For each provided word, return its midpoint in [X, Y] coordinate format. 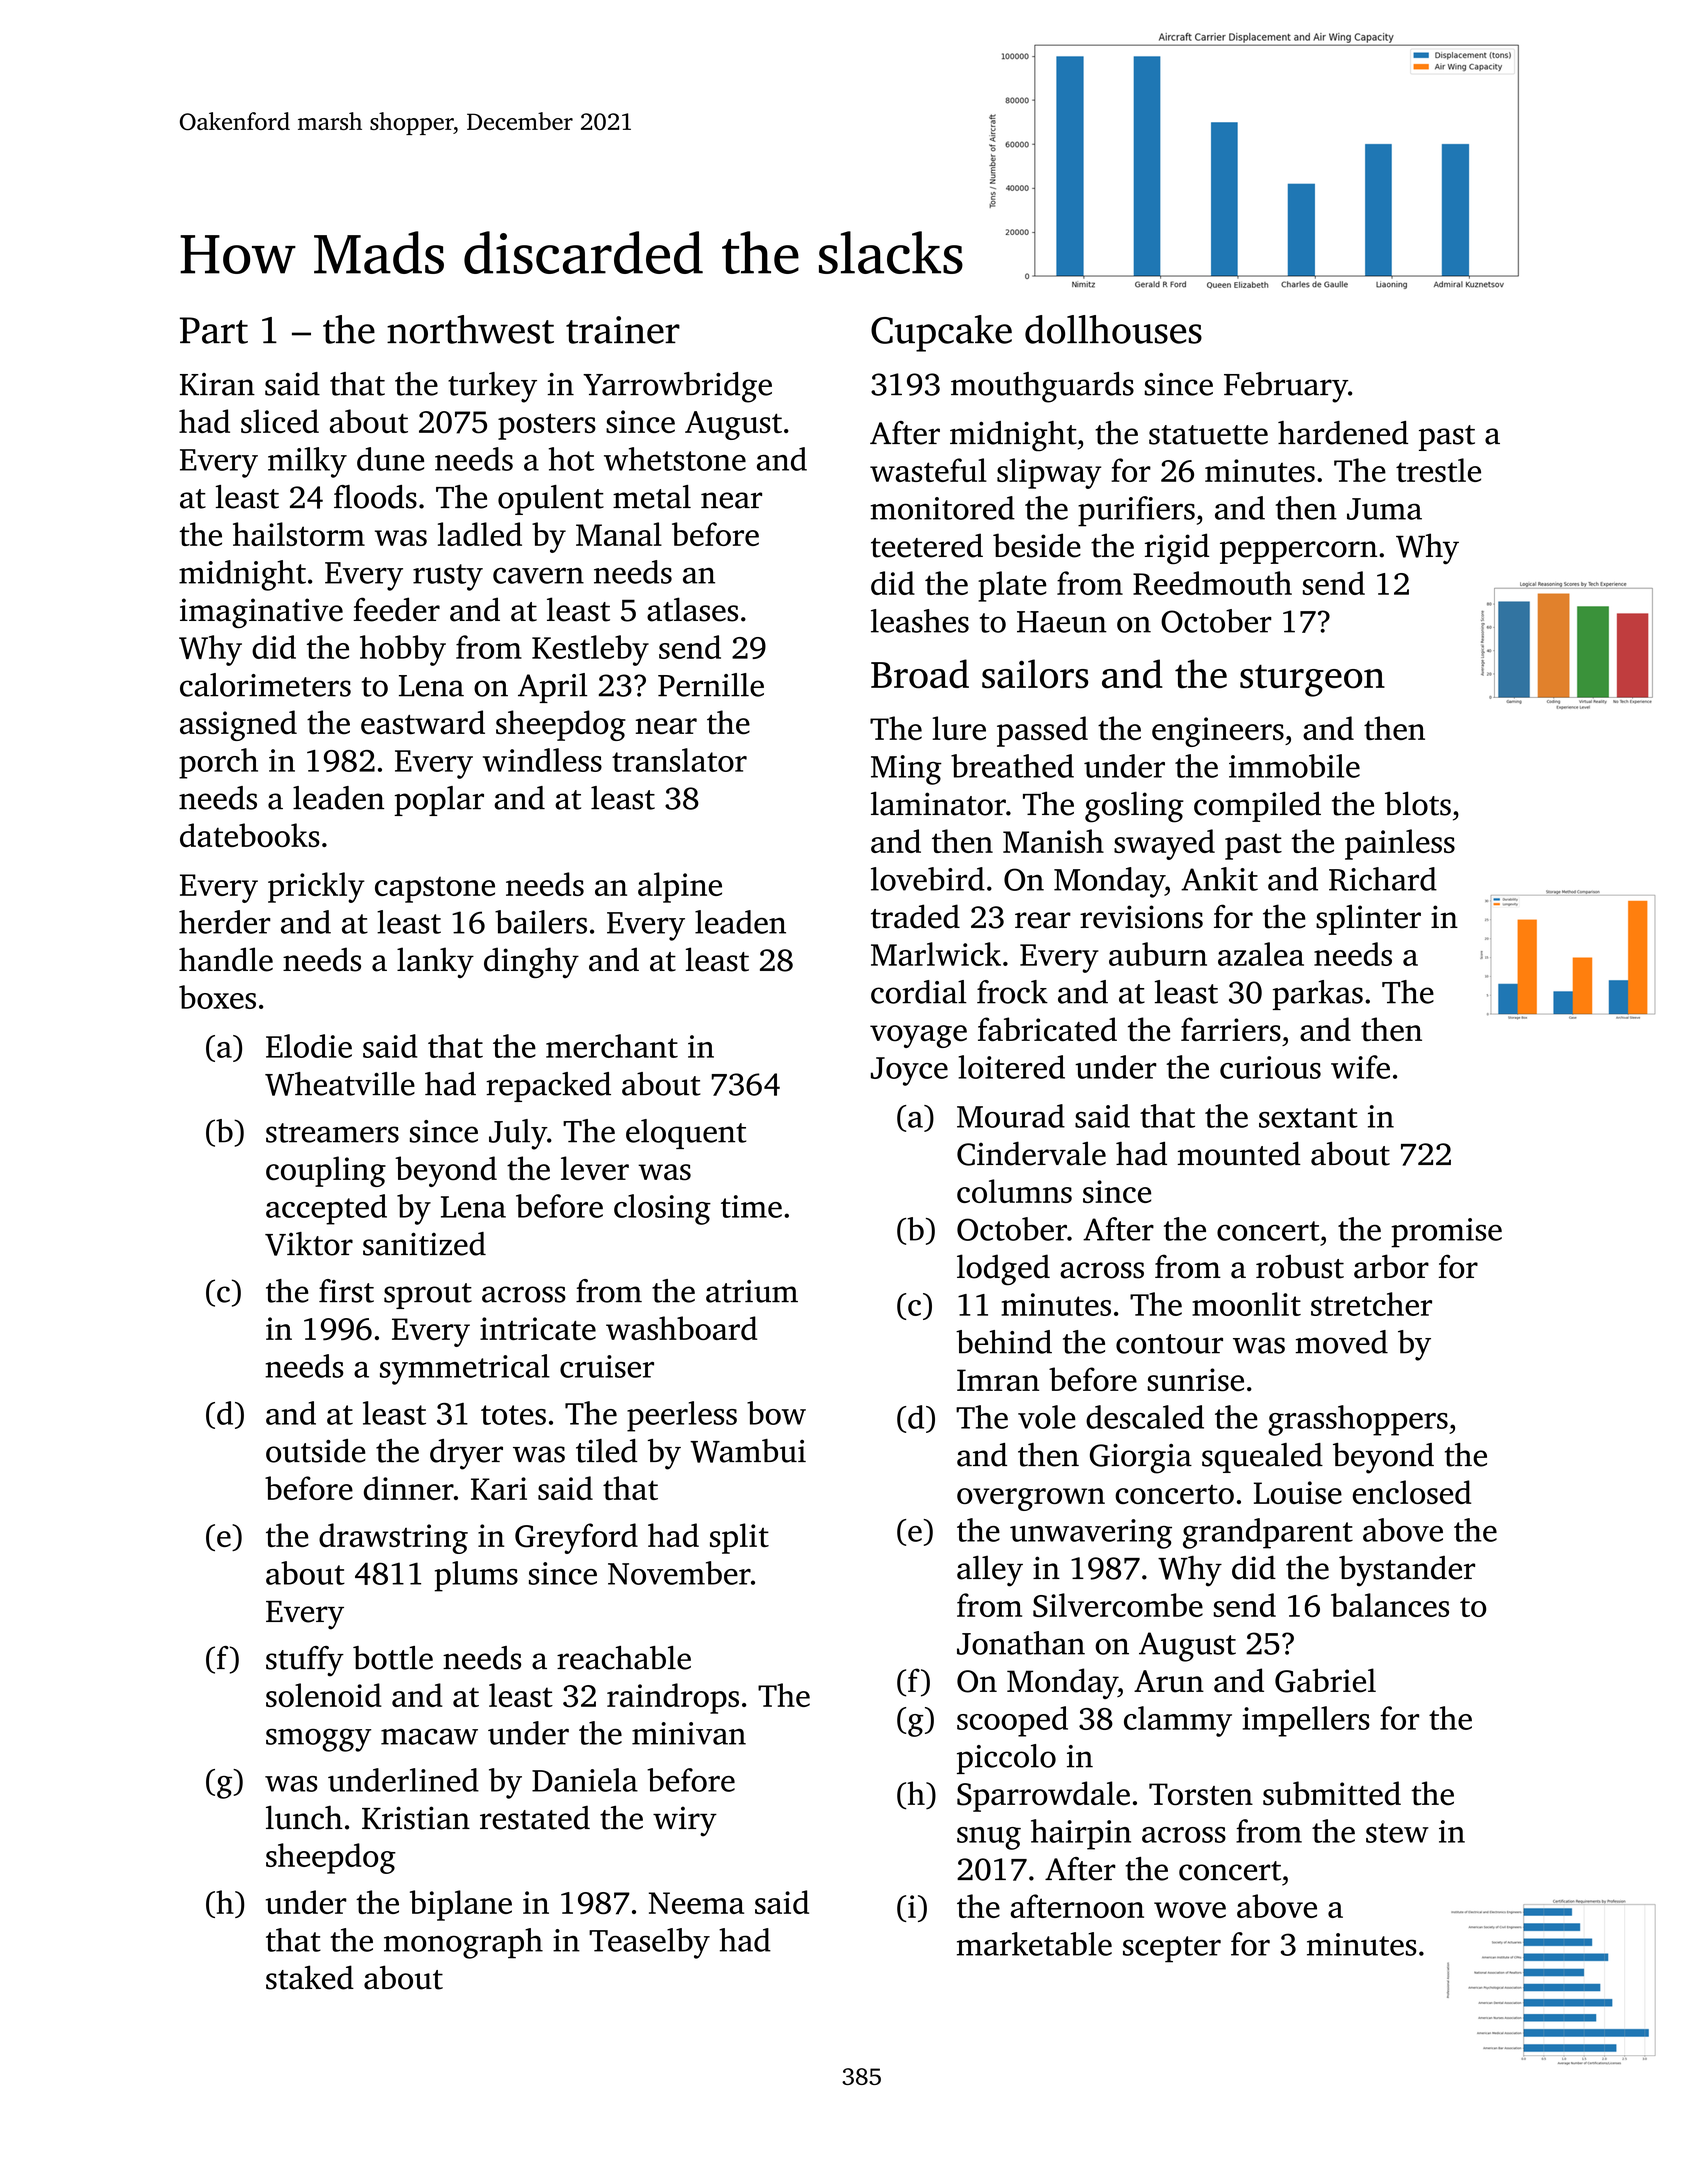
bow [776, 1413]
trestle [1438, 470]
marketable [1034, 1944]
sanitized [424, 1244]
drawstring [393, 1538]
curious [1270, 1067]
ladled [480, 534]
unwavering [1091, 1534]
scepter [1172, 1949]
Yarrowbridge [677, 387]
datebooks [250, 835]
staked [310, 1977]
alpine [680, 887]
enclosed [1412, 1492]
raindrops [673, 1698]
